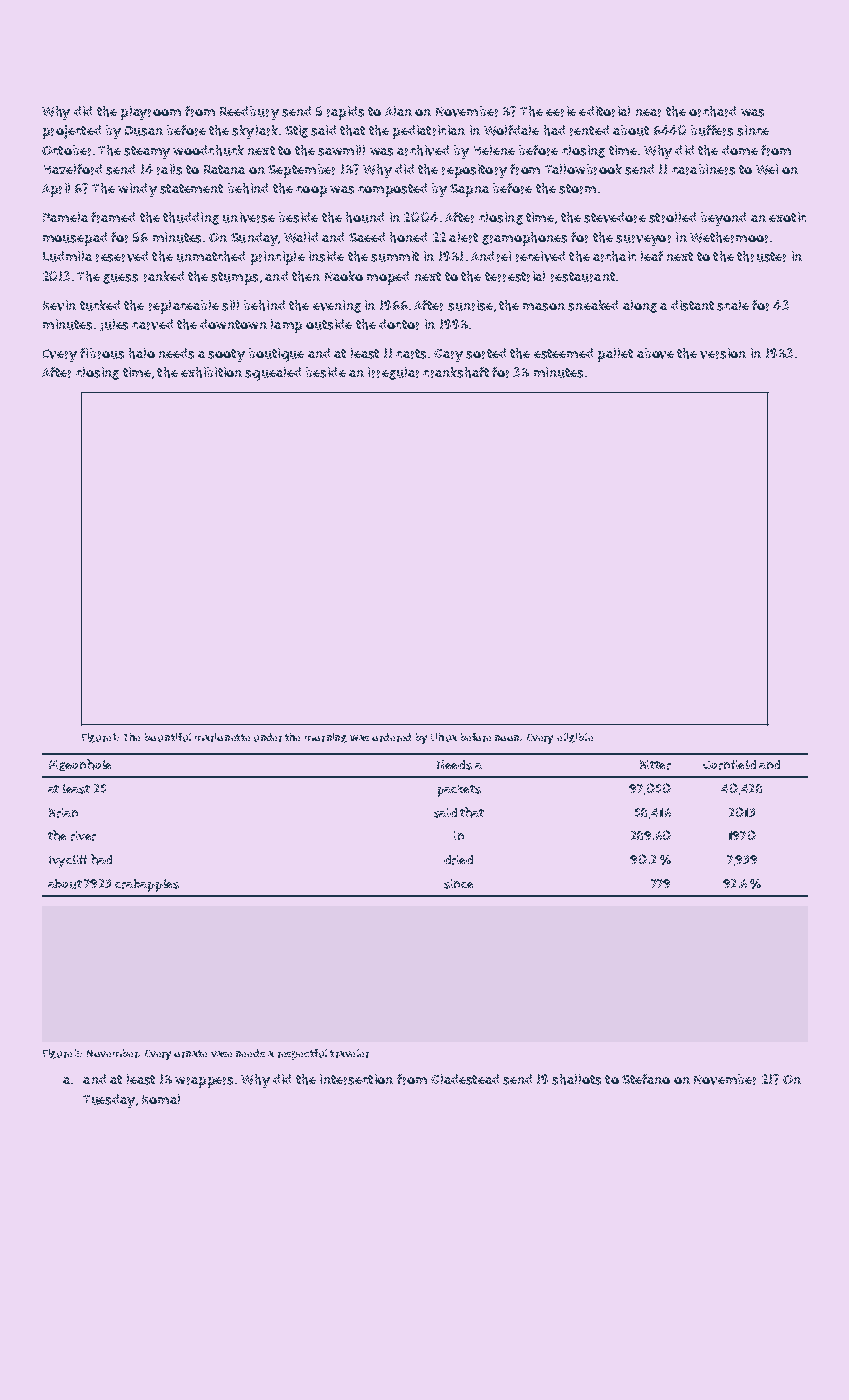  What do you see at coordinates (646, 1079) in the screenshot?
I see `Stefano` at bounding box center [646, 1079].
